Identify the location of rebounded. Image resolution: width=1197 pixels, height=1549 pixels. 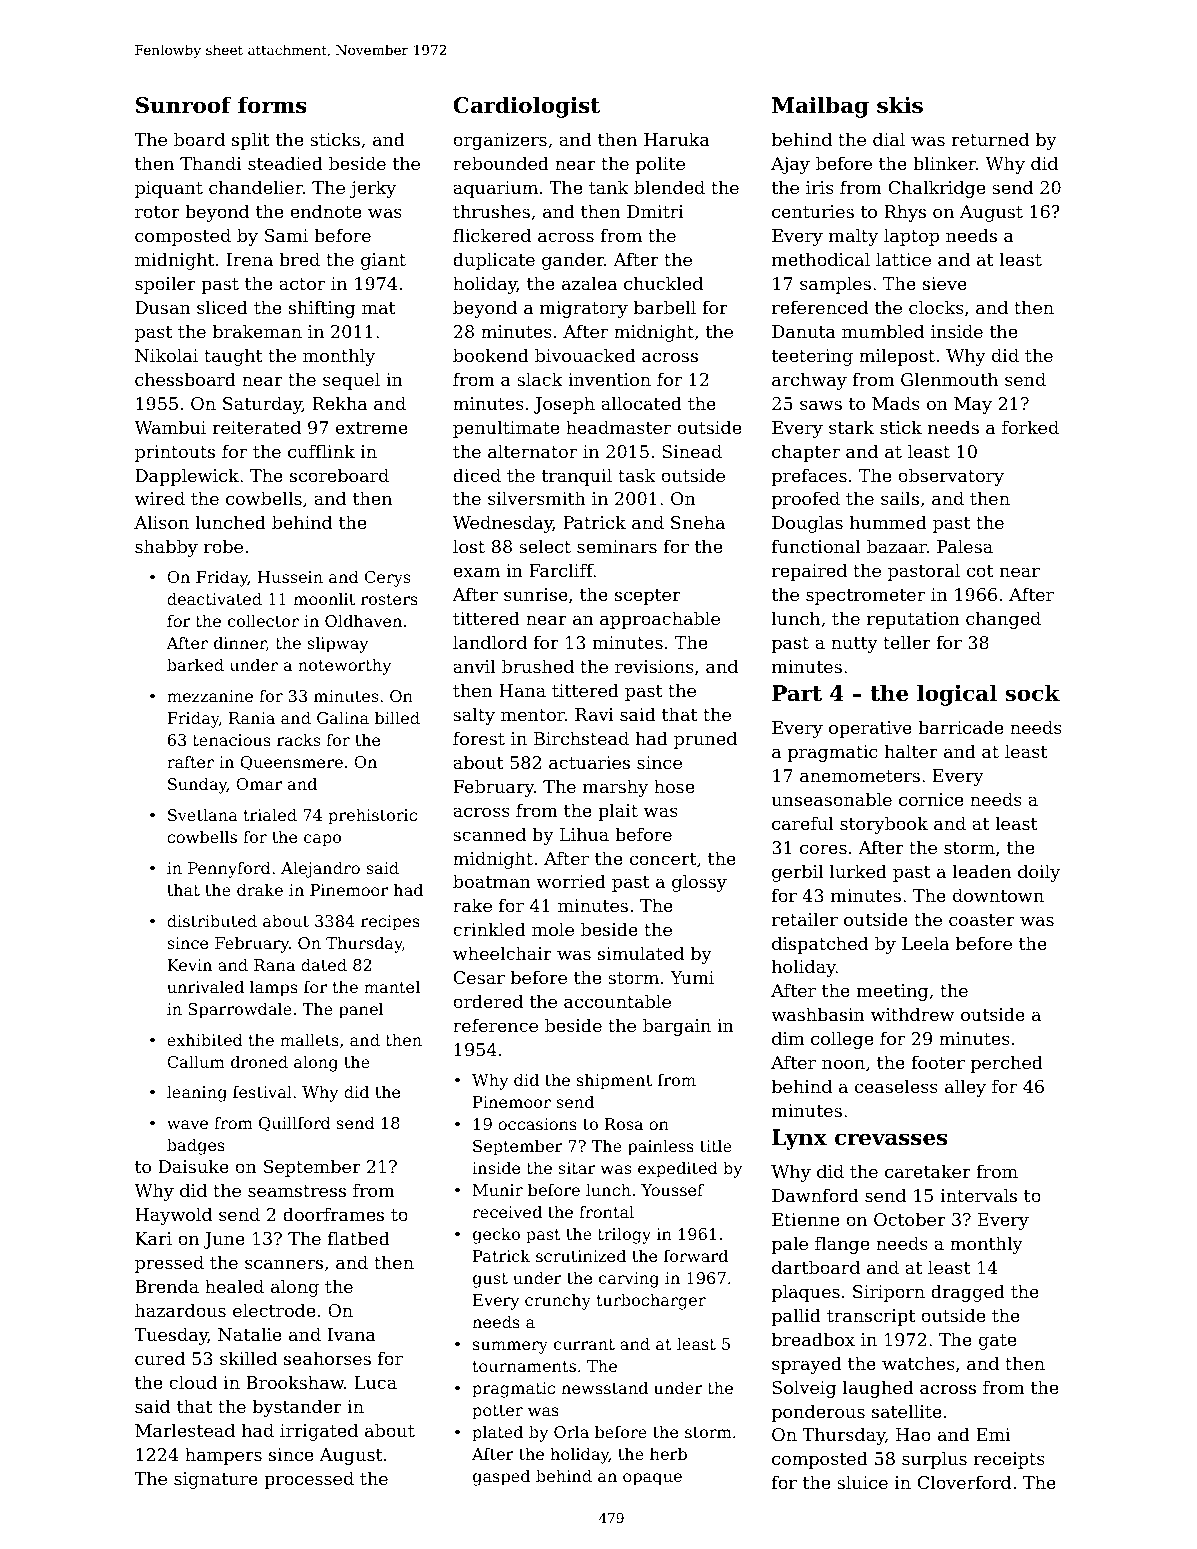
(501, 163).
